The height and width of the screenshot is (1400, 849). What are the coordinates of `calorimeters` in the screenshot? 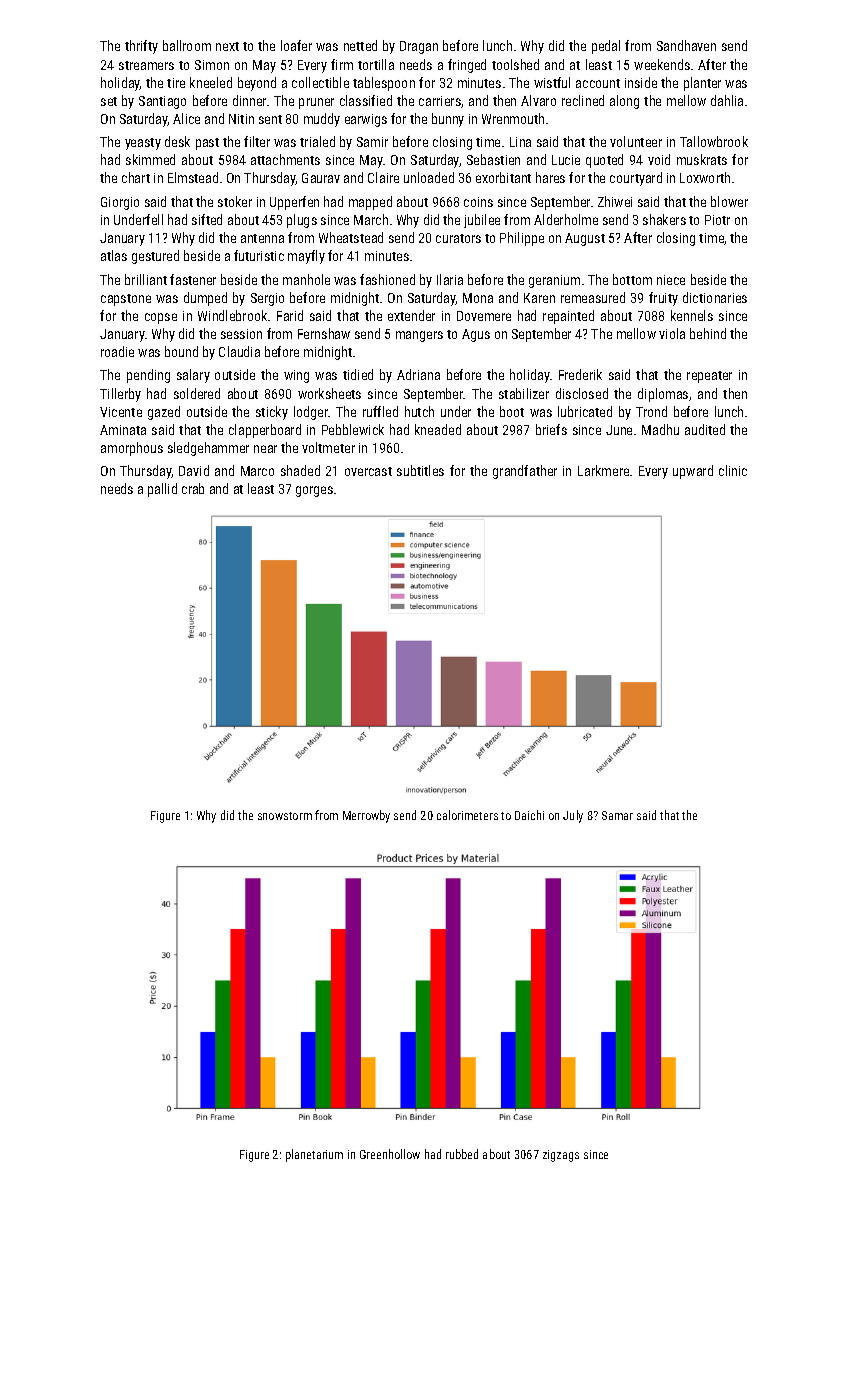 It's located at (467, 815).
